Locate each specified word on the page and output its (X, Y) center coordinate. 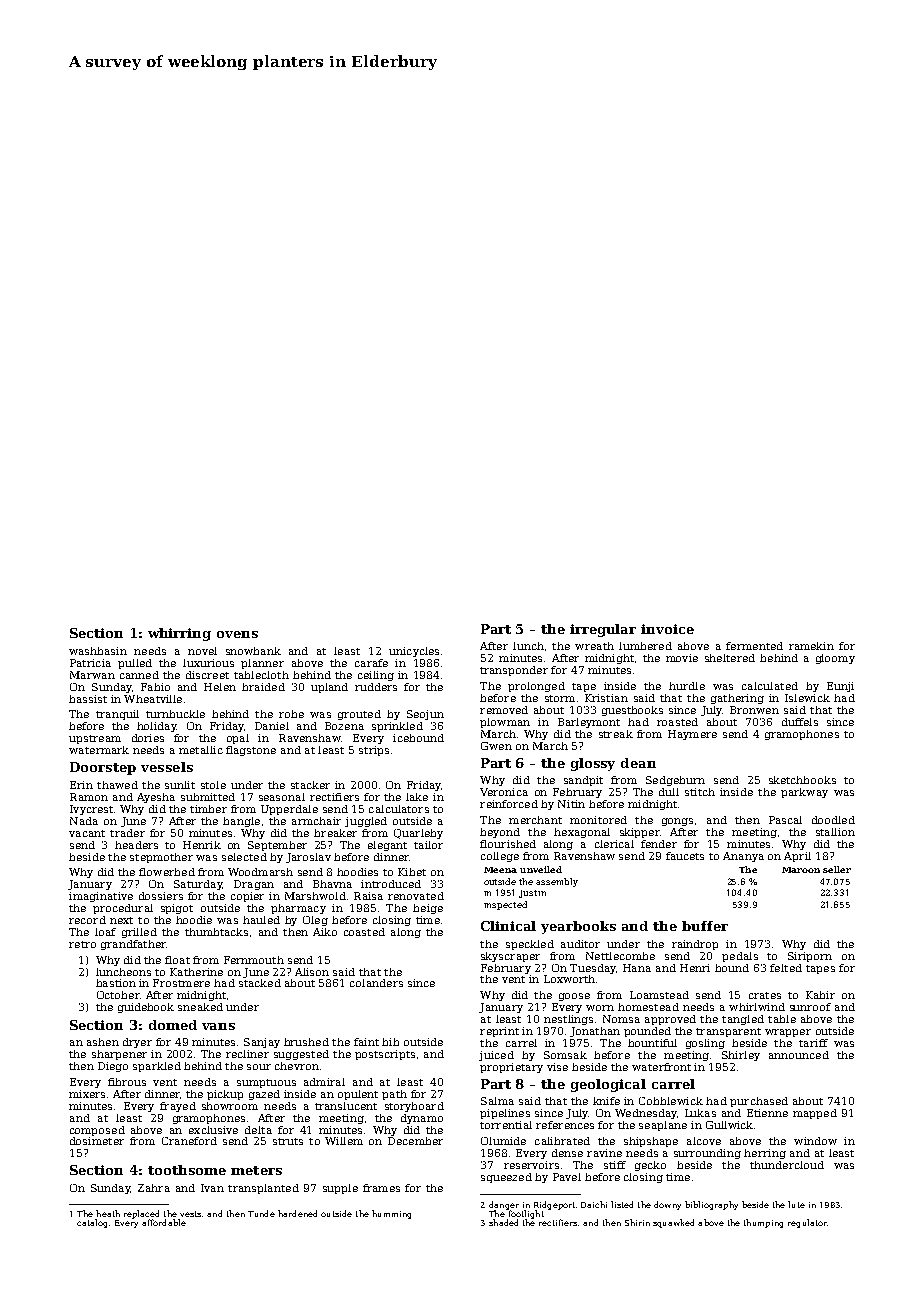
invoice (667, 629)
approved (670, 1020)
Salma (497, 1101)
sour (259, 1067)
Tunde (261, 1213)
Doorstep (103, 768)
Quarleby (418, 834)
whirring (179, 634)
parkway (804, 793)
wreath (594, 646)
